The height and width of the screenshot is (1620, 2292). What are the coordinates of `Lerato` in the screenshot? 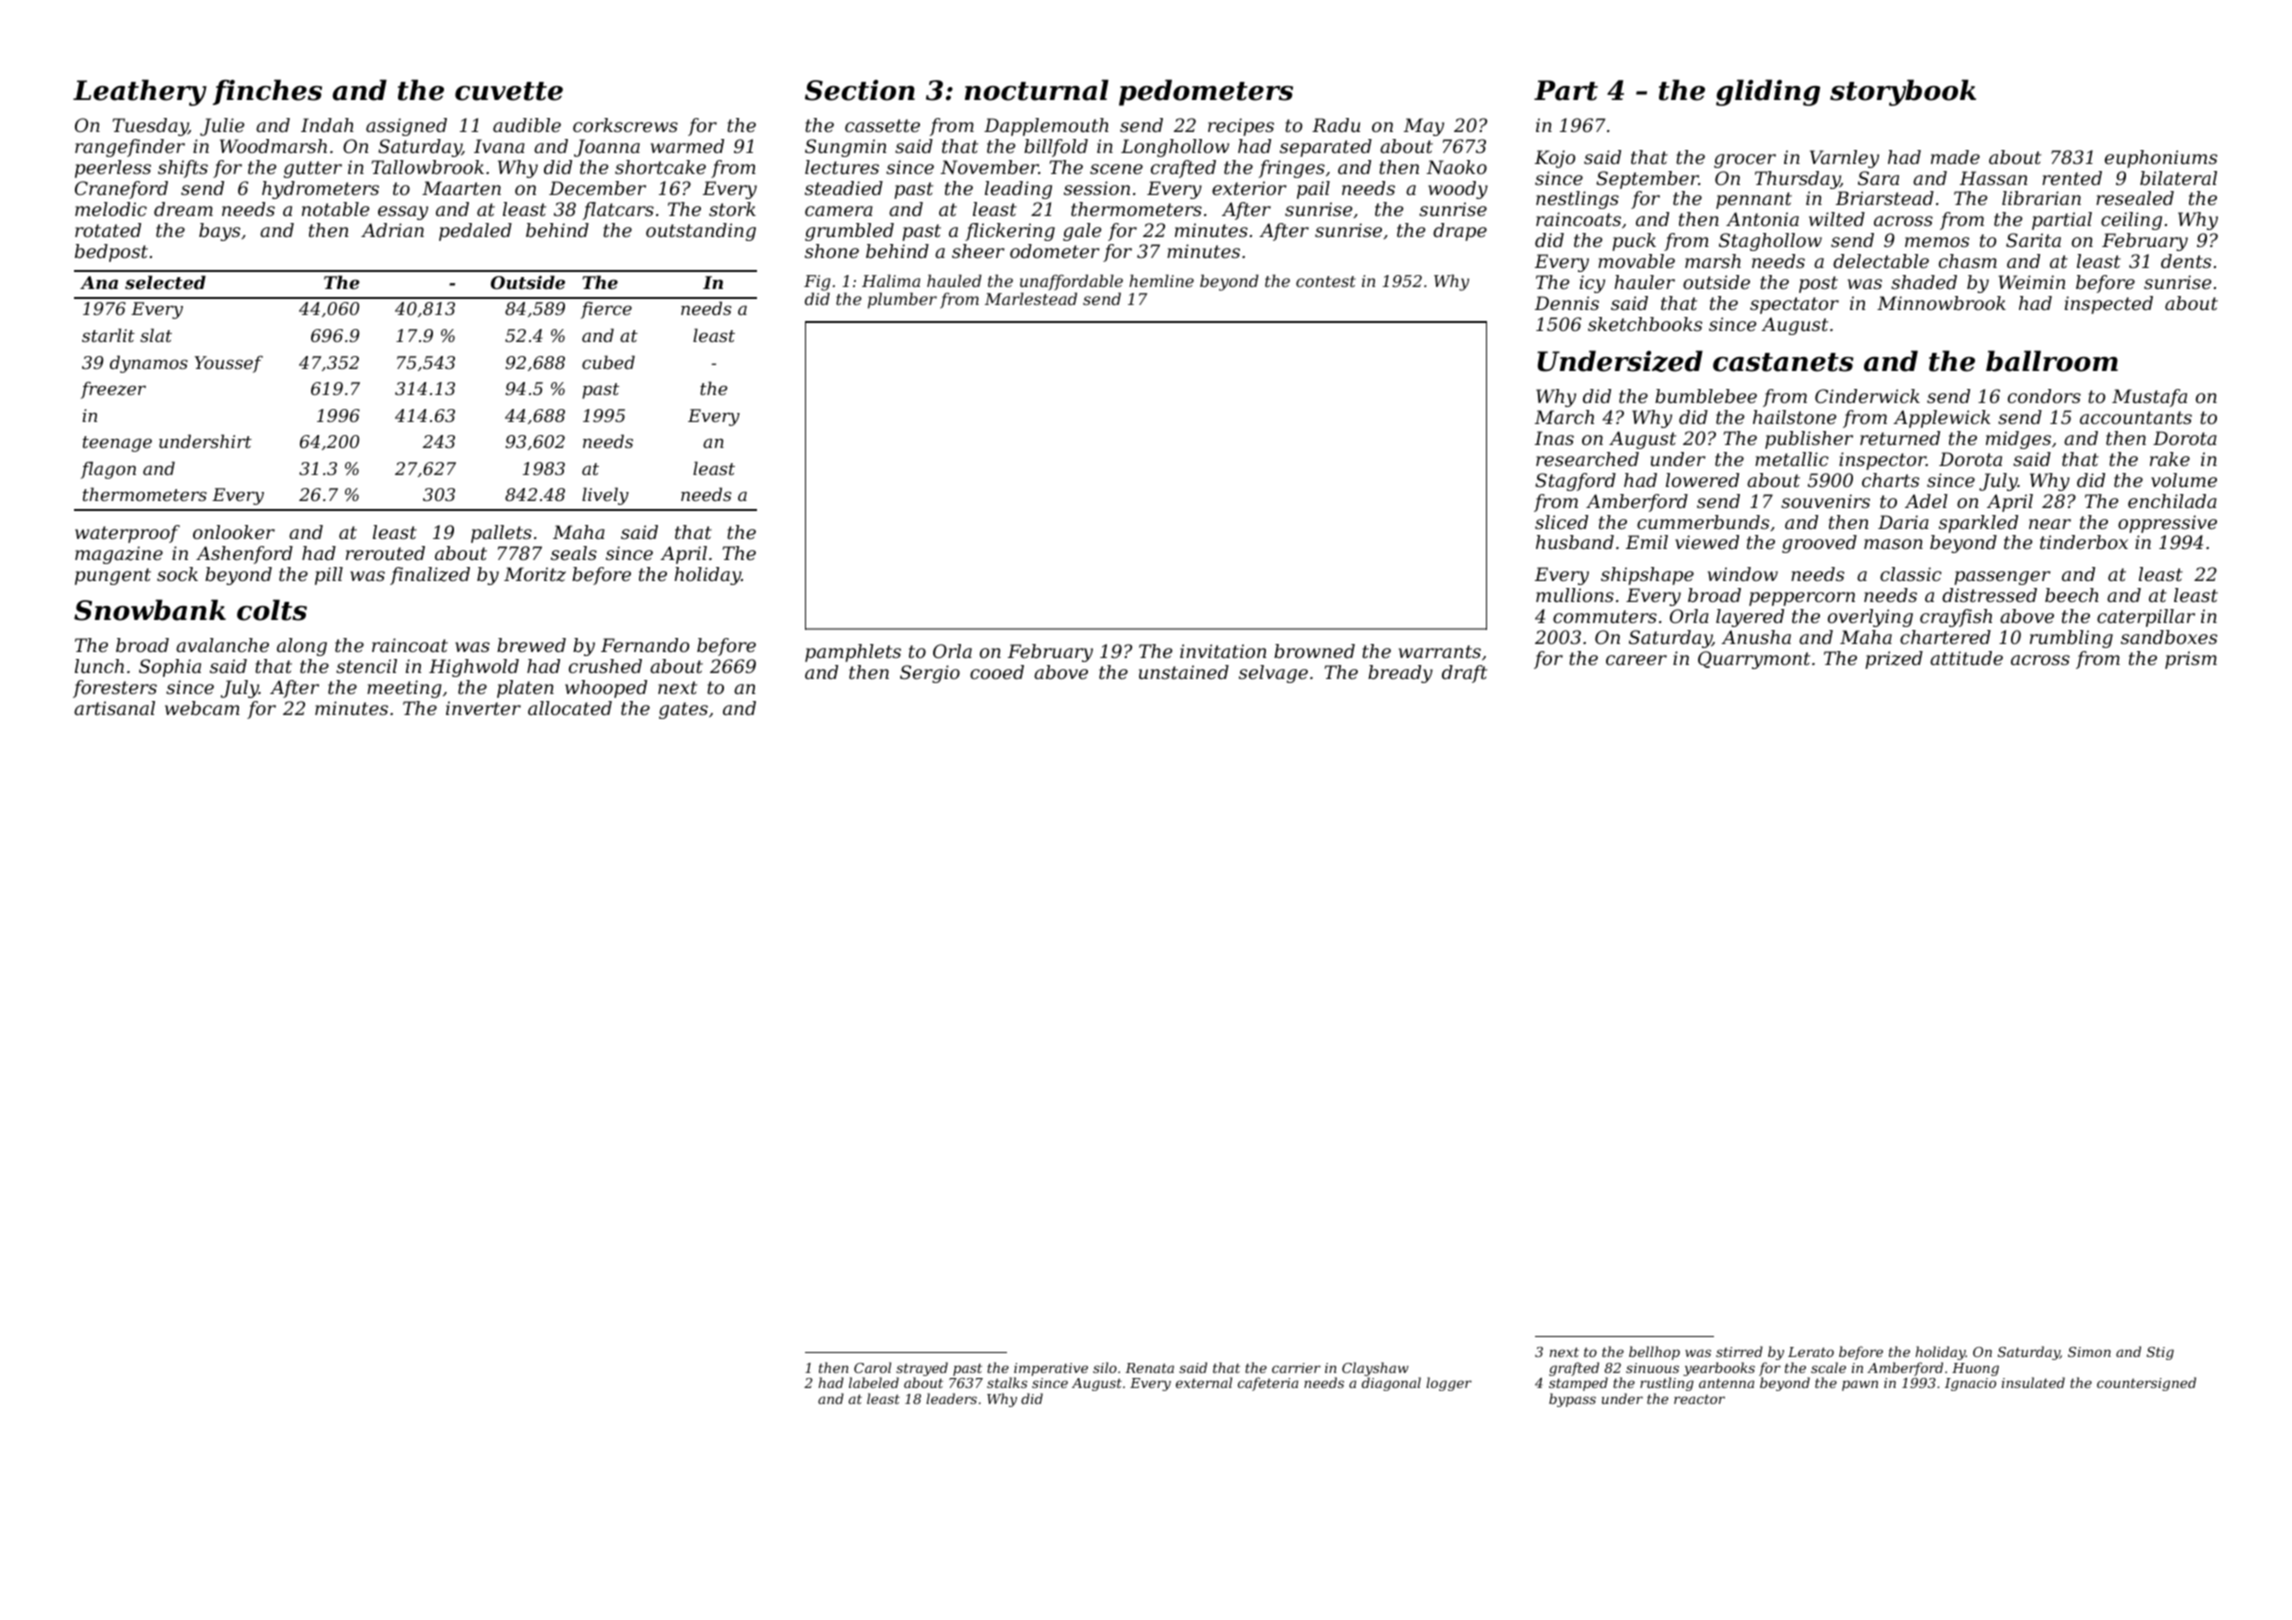 It's located at (1811, 1352).
